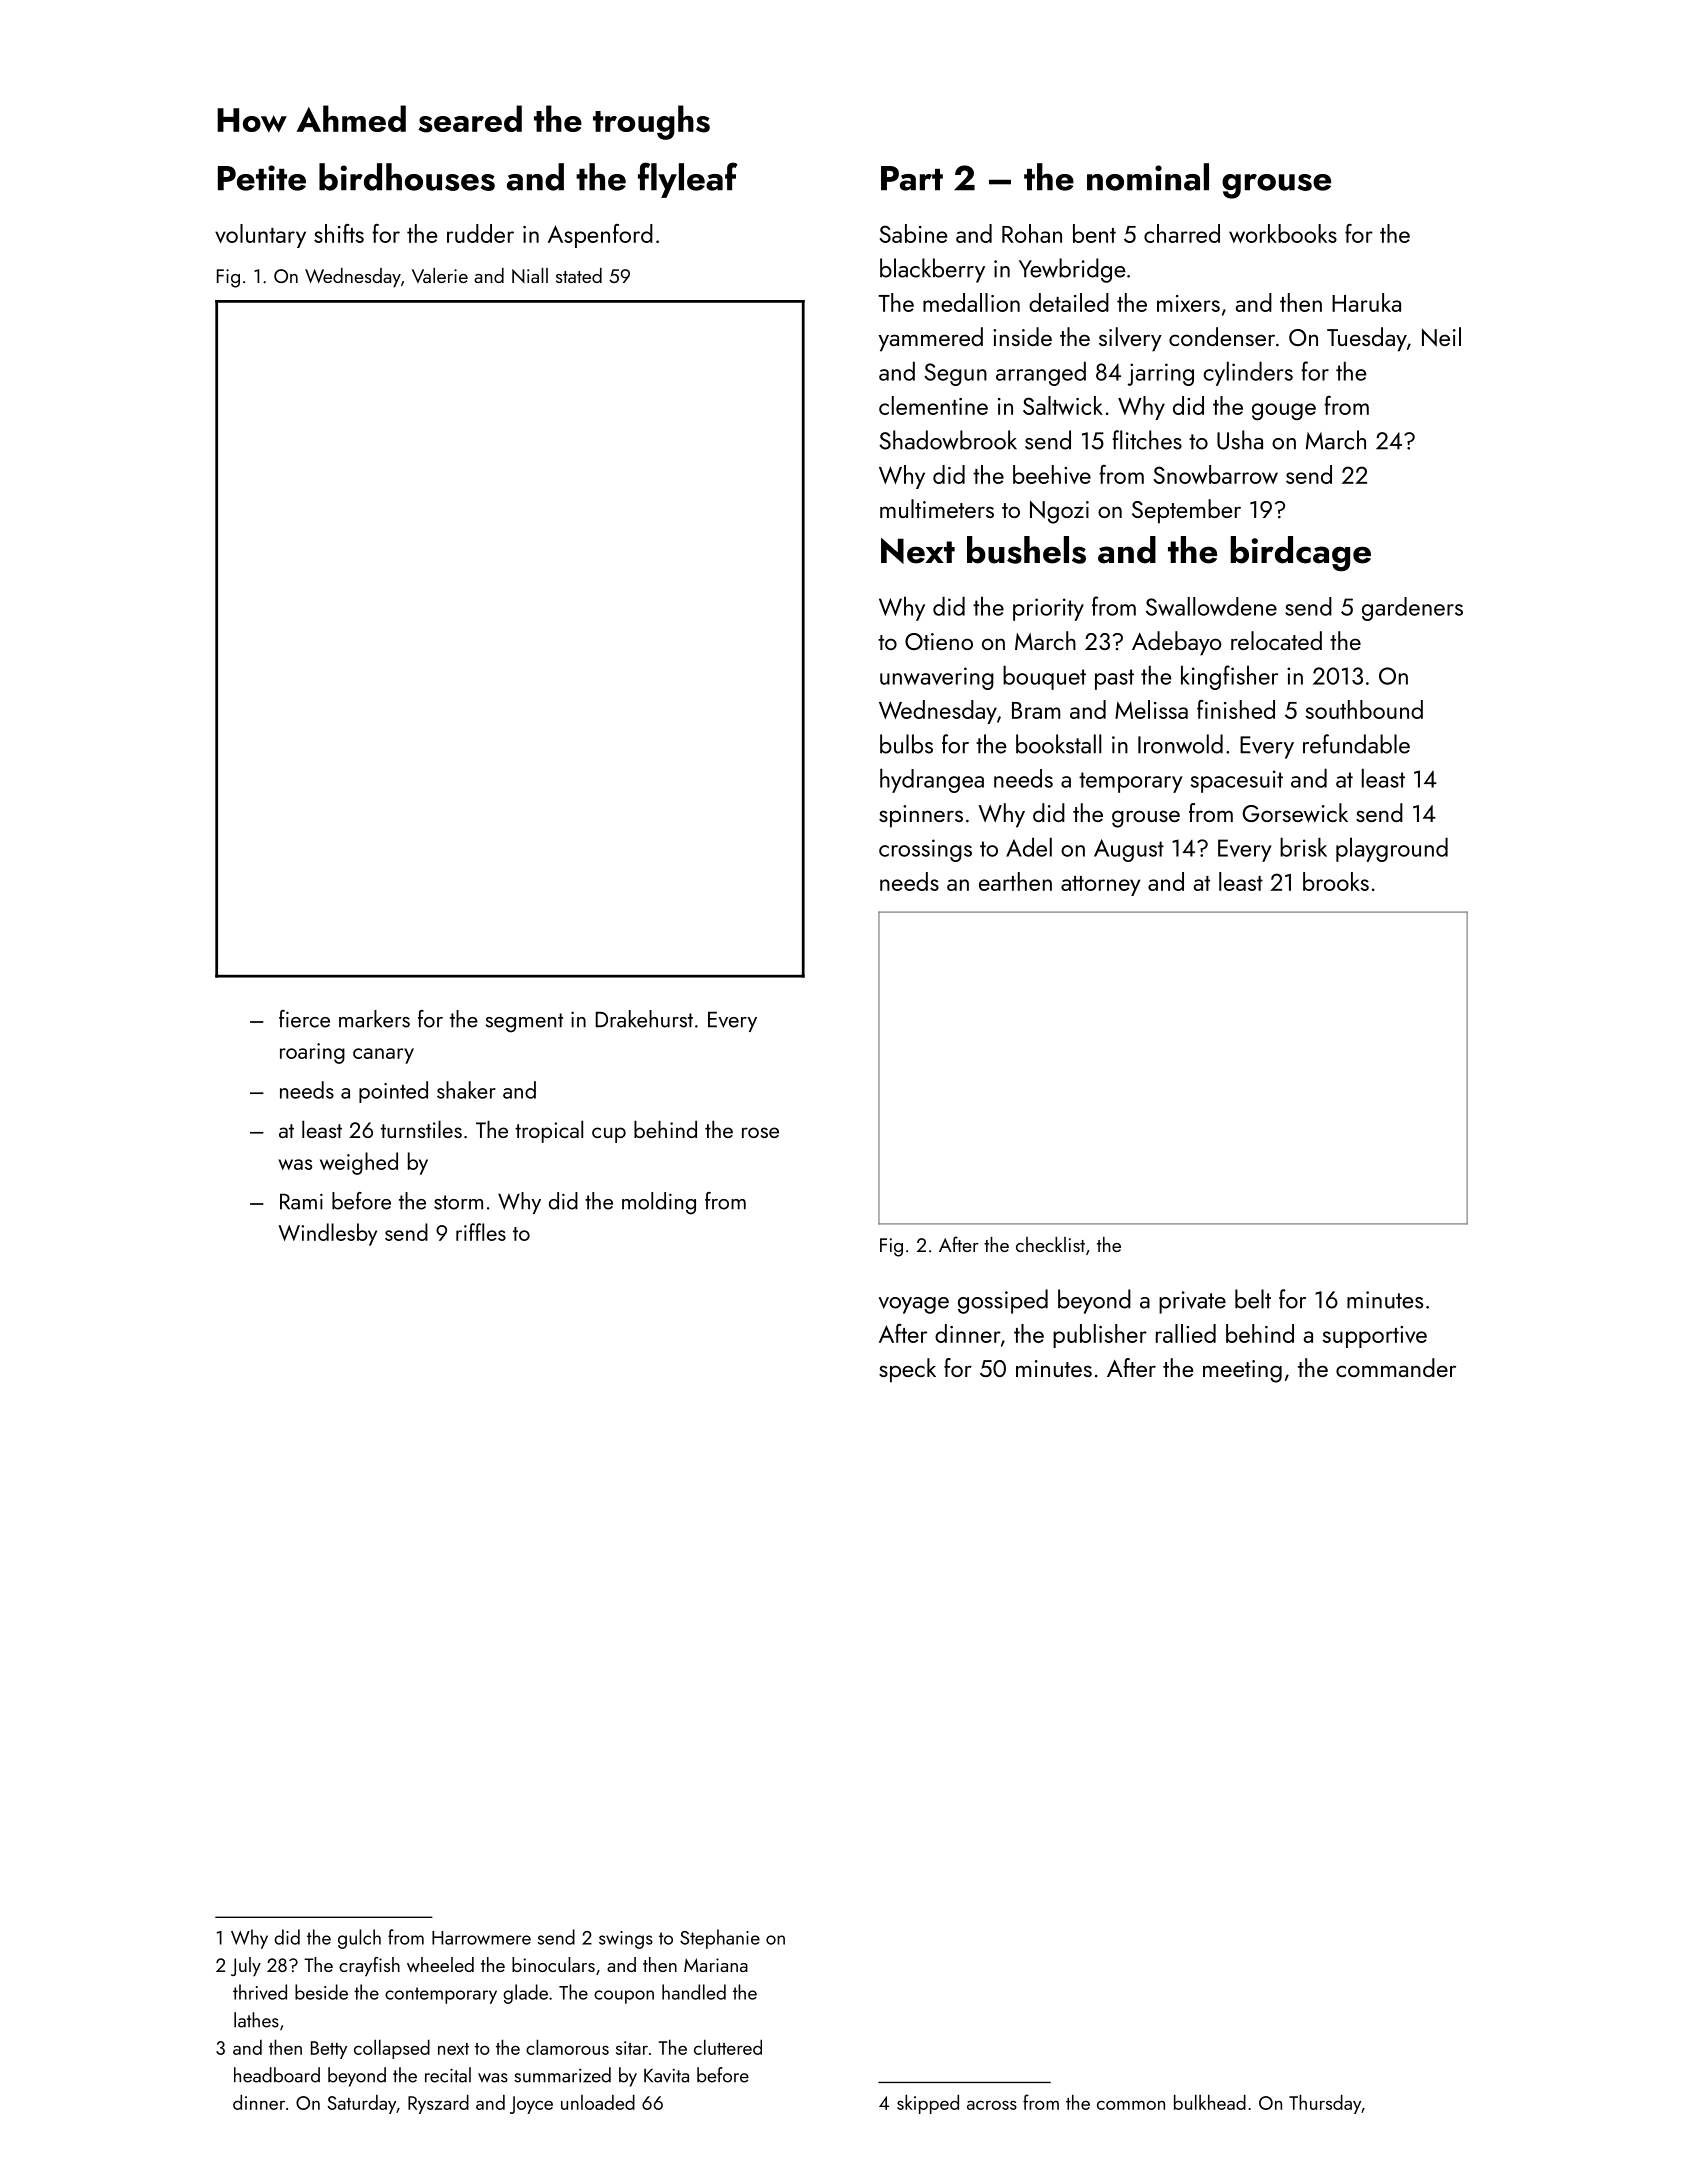 This screenshot has width=1683, height=2178. What do you see at coordinates (932, 780) in the screenshot?
I see `hydrangea` at bounding box center [932, 780].
